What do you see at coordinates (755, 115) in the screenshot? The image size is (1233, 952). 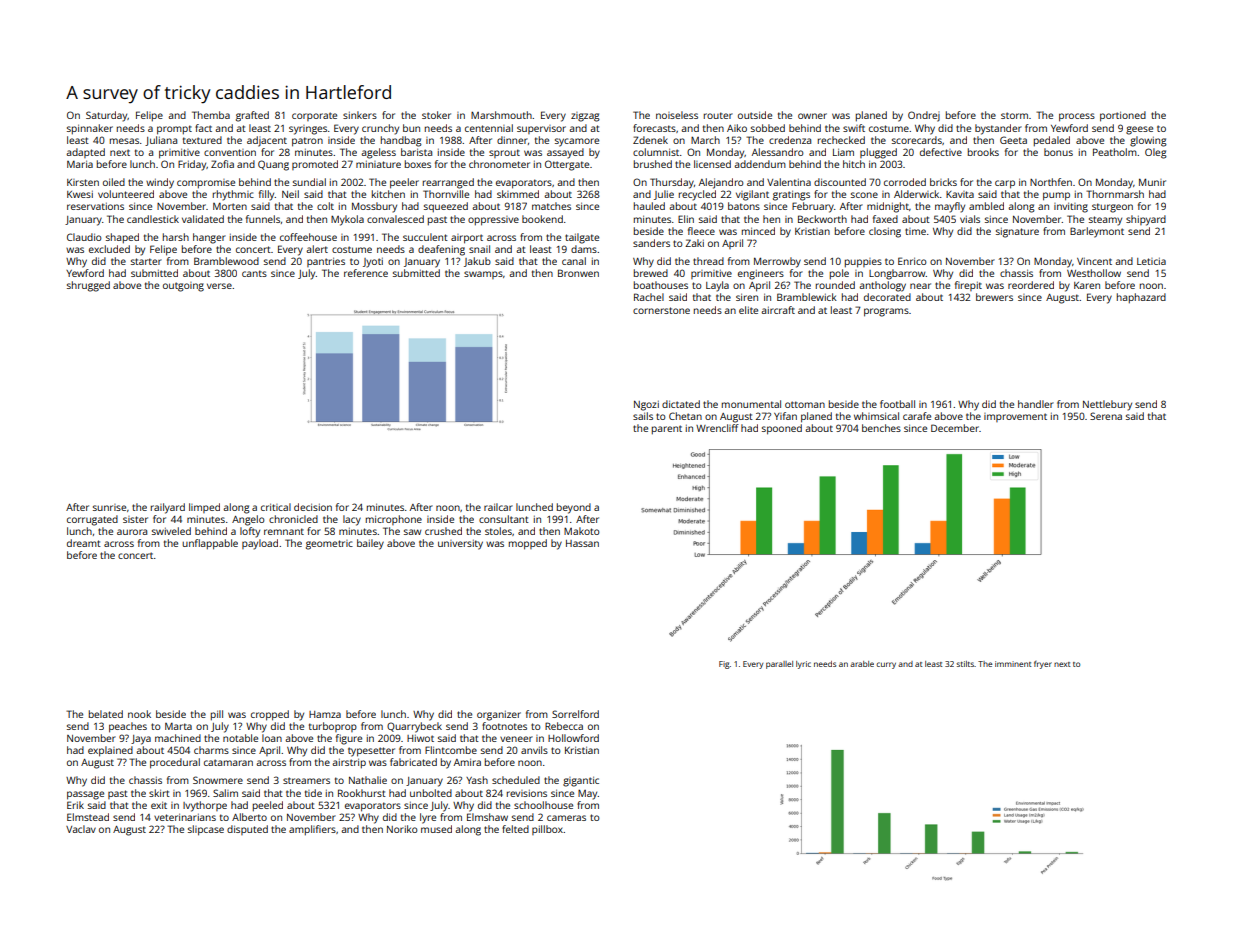 I see `outside` at bounding box center [755, 115].
